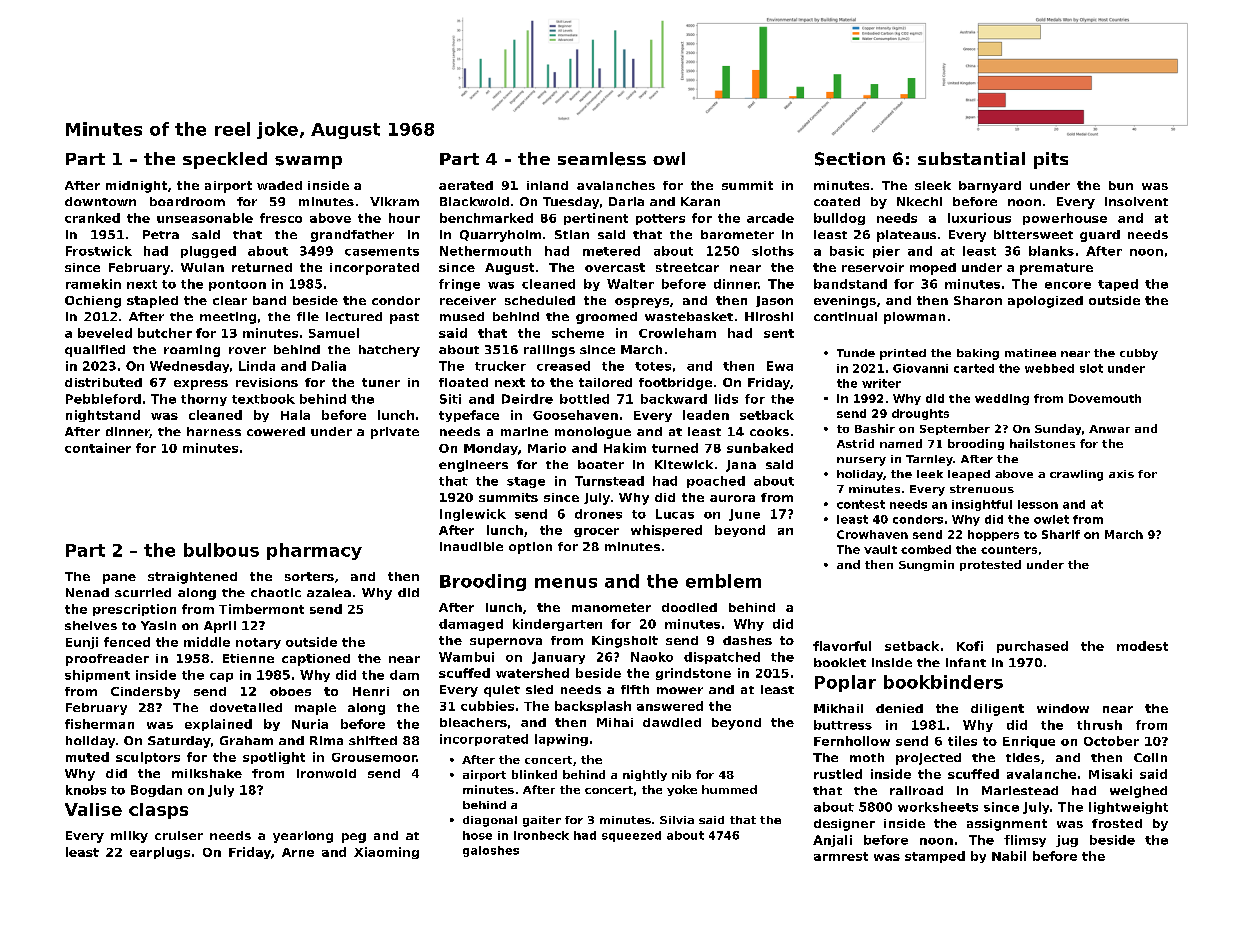  I want to click on cowered, so click(276, 431).
